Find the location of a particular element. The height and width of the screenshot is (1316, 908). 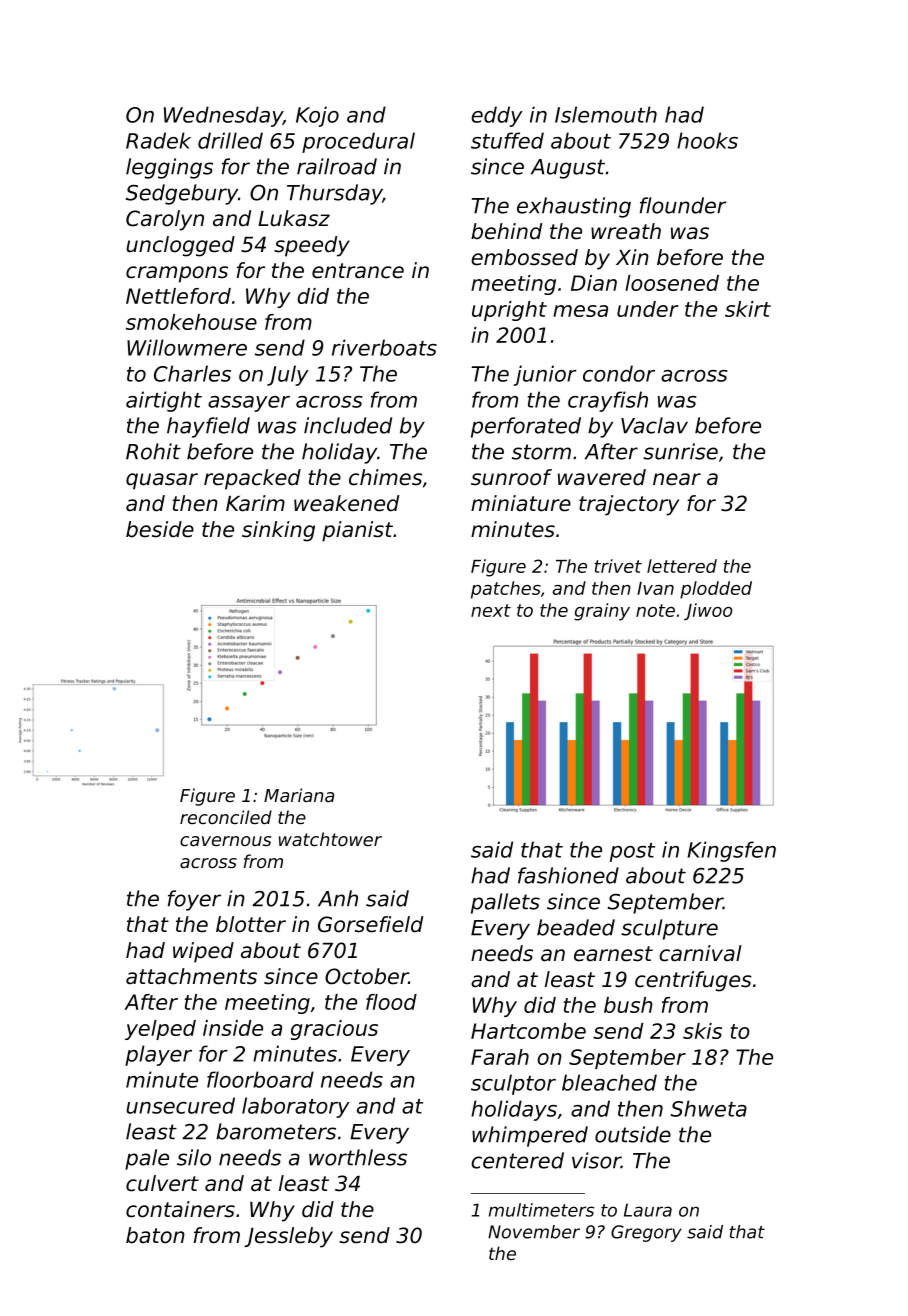

sinking is located at coordinates (278, 531).
